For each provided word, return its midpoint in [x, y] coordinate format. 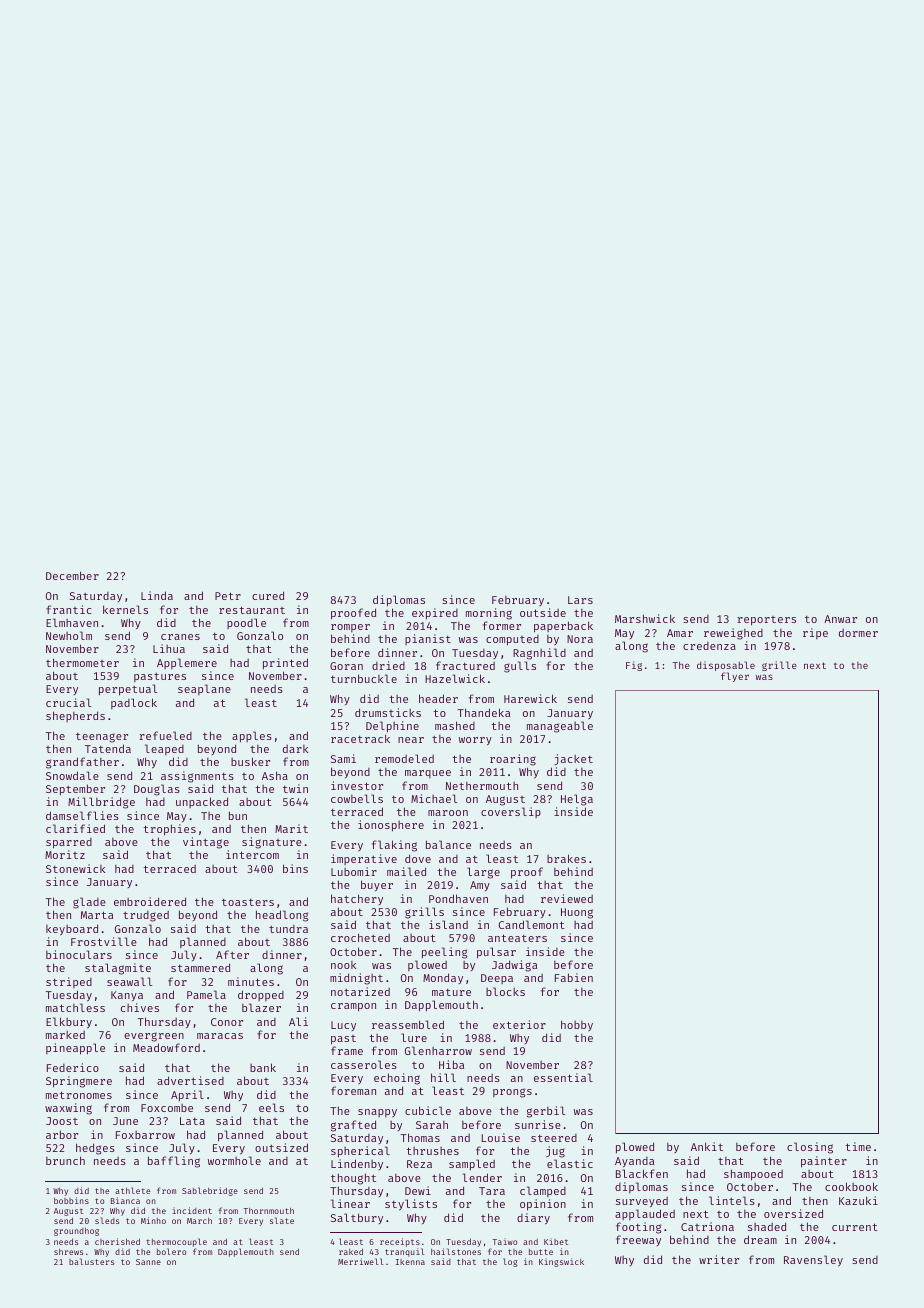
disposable [726, 666]
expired [435, 614]
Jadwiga [514, 966]
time [858, 1146]
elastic [570, 1163]
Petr [228, 596]
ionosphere [391, 826]
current [855, 1227]
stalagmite [118, 969]
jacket [573, 759]
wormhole [234, 1160]
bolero [171, 1251]
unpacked [202, 802]
